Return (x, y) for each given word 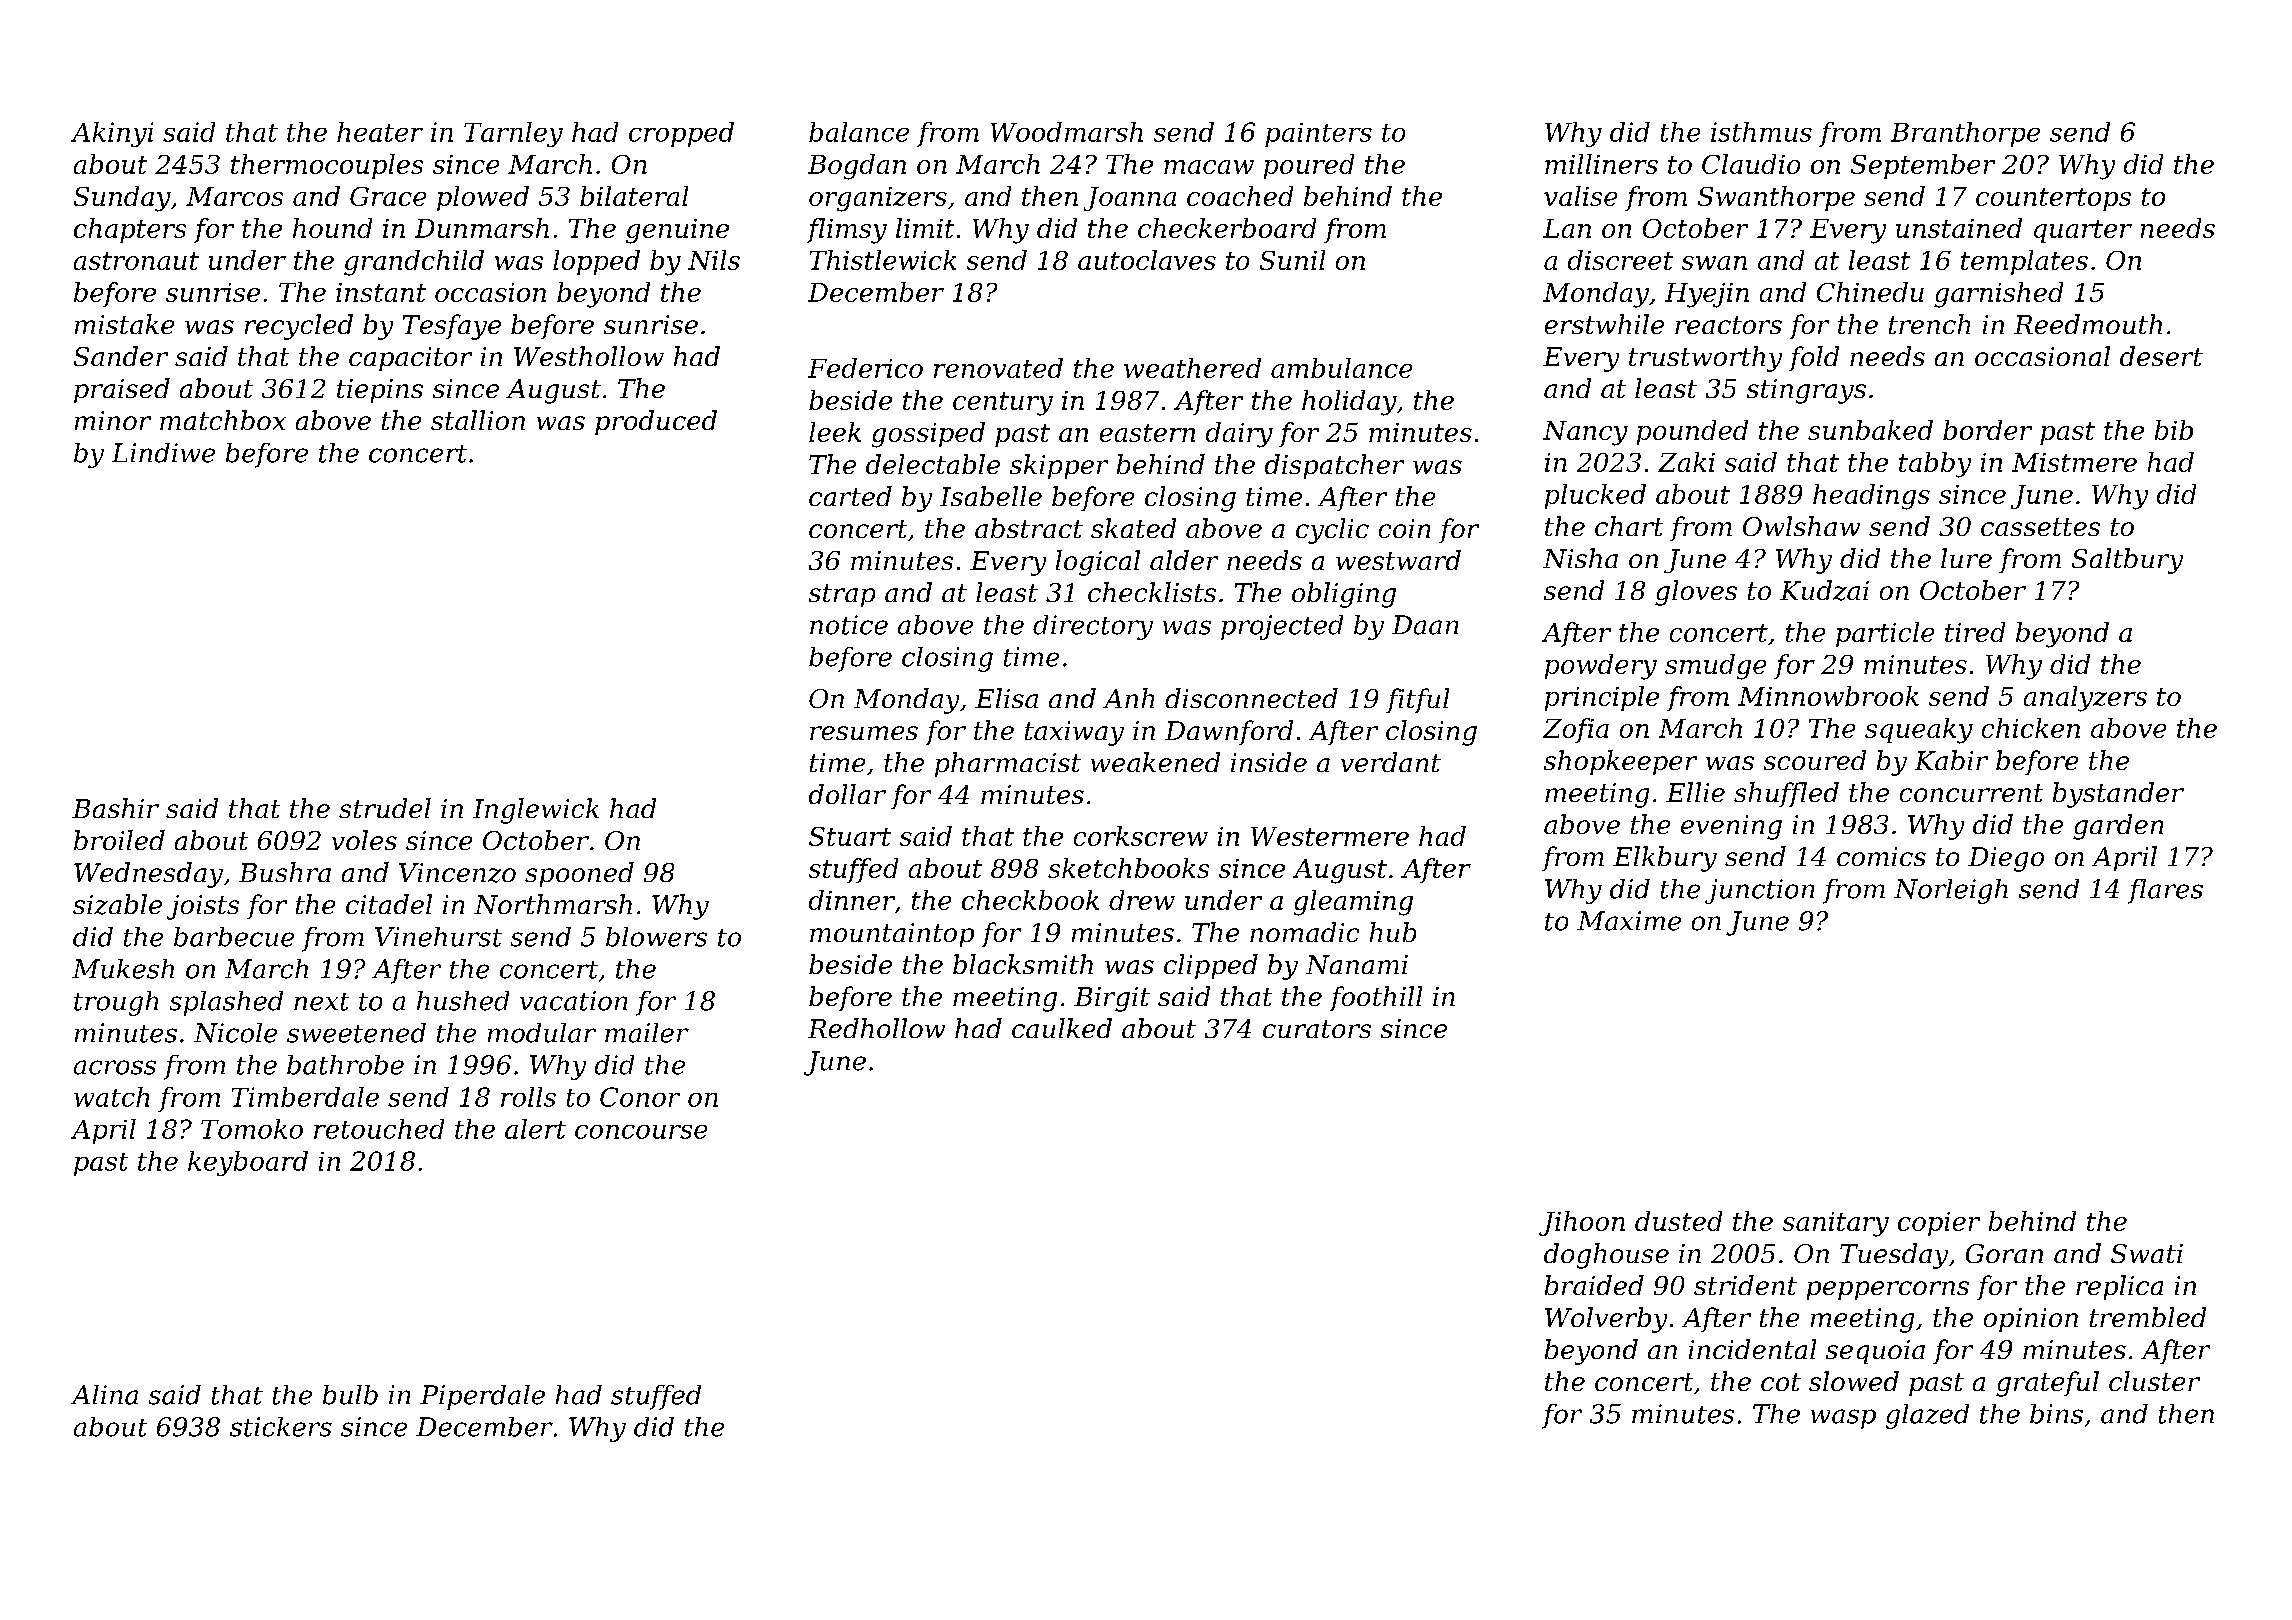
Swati (2147, 1253)
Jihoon (1582, 1223)
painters (1318, 135)
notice (849, 625)
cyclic (1332, 531)
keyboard (248, 1163)
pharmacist (1008, 764)
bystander (2118, 795)
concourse (641, 1132)
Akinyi (112, 134)
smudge (1715, 667)
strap (842, 595)
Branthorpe (1965, 134)
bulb (350, 1395)
